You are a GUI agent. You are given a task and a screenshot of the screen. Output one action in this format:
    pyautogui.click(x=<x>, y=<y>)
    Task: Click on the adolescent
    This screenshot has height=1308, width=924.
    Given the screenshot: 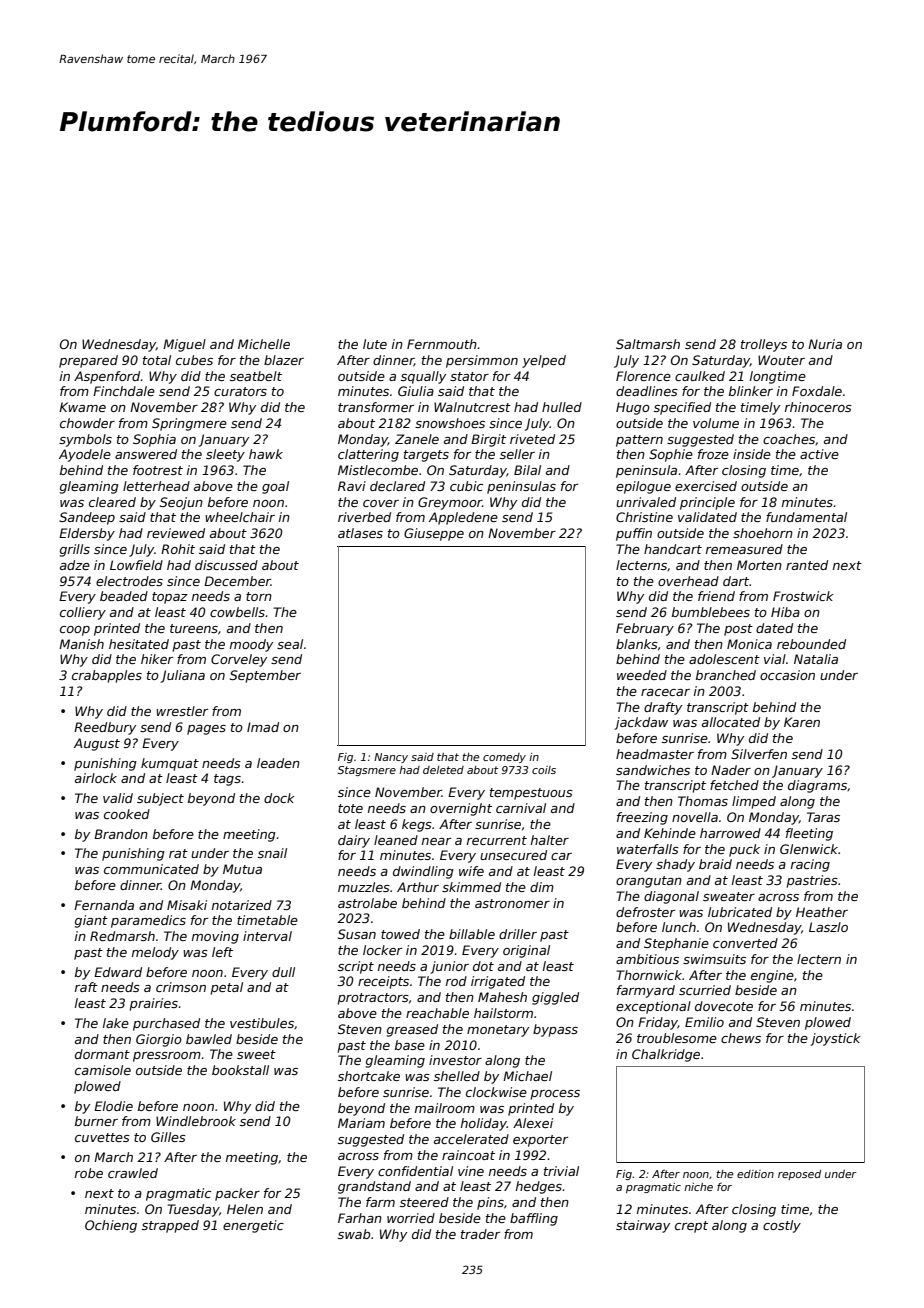 What is the action you would take?
    pyautogui.click(x=724, y=659)
